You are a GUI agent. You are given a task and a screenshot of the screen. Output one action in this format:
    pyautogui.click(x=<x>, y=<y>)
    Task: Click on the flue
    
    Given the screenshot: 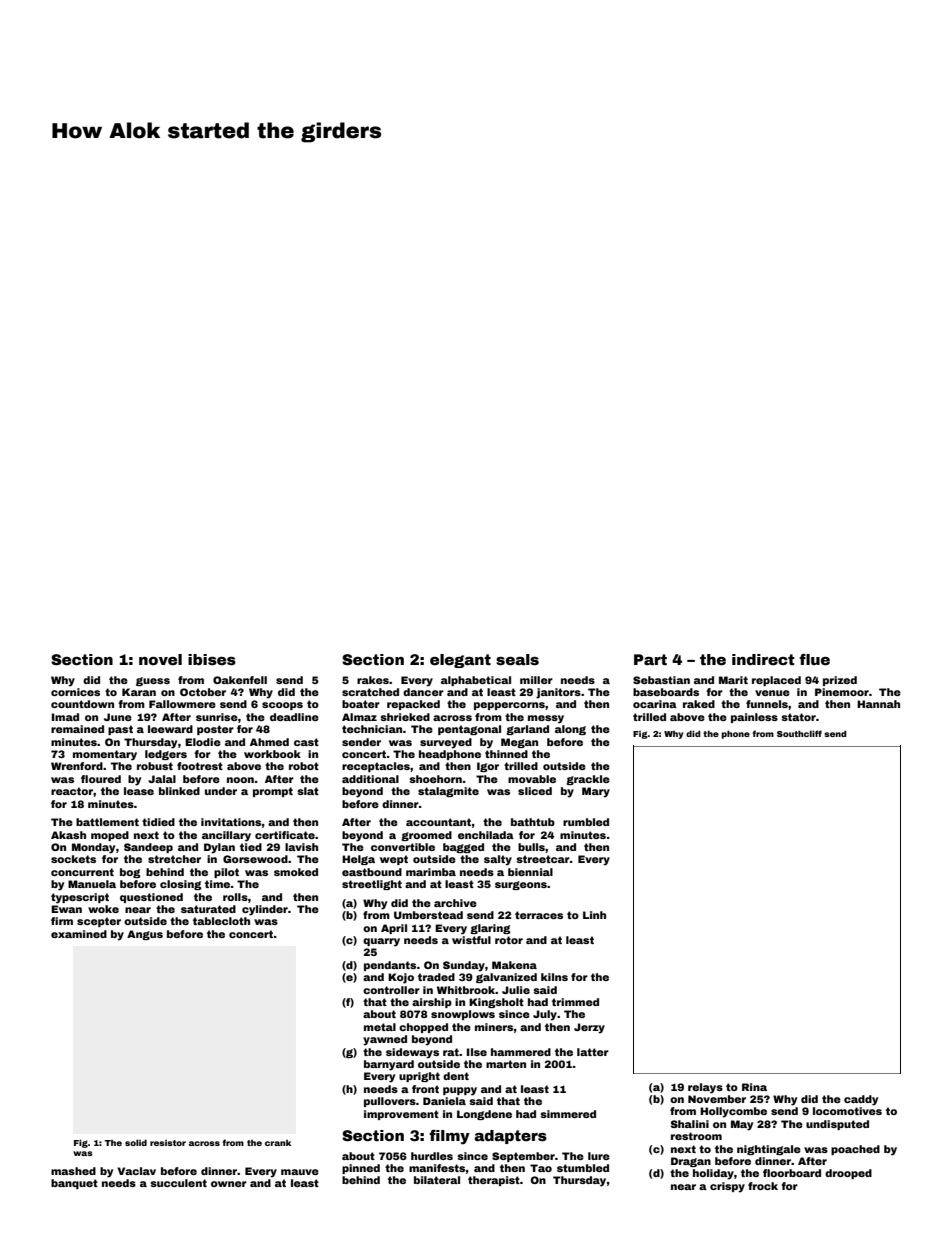 What is the action you would take?
    pyautogui.click(x=814, y=659)
